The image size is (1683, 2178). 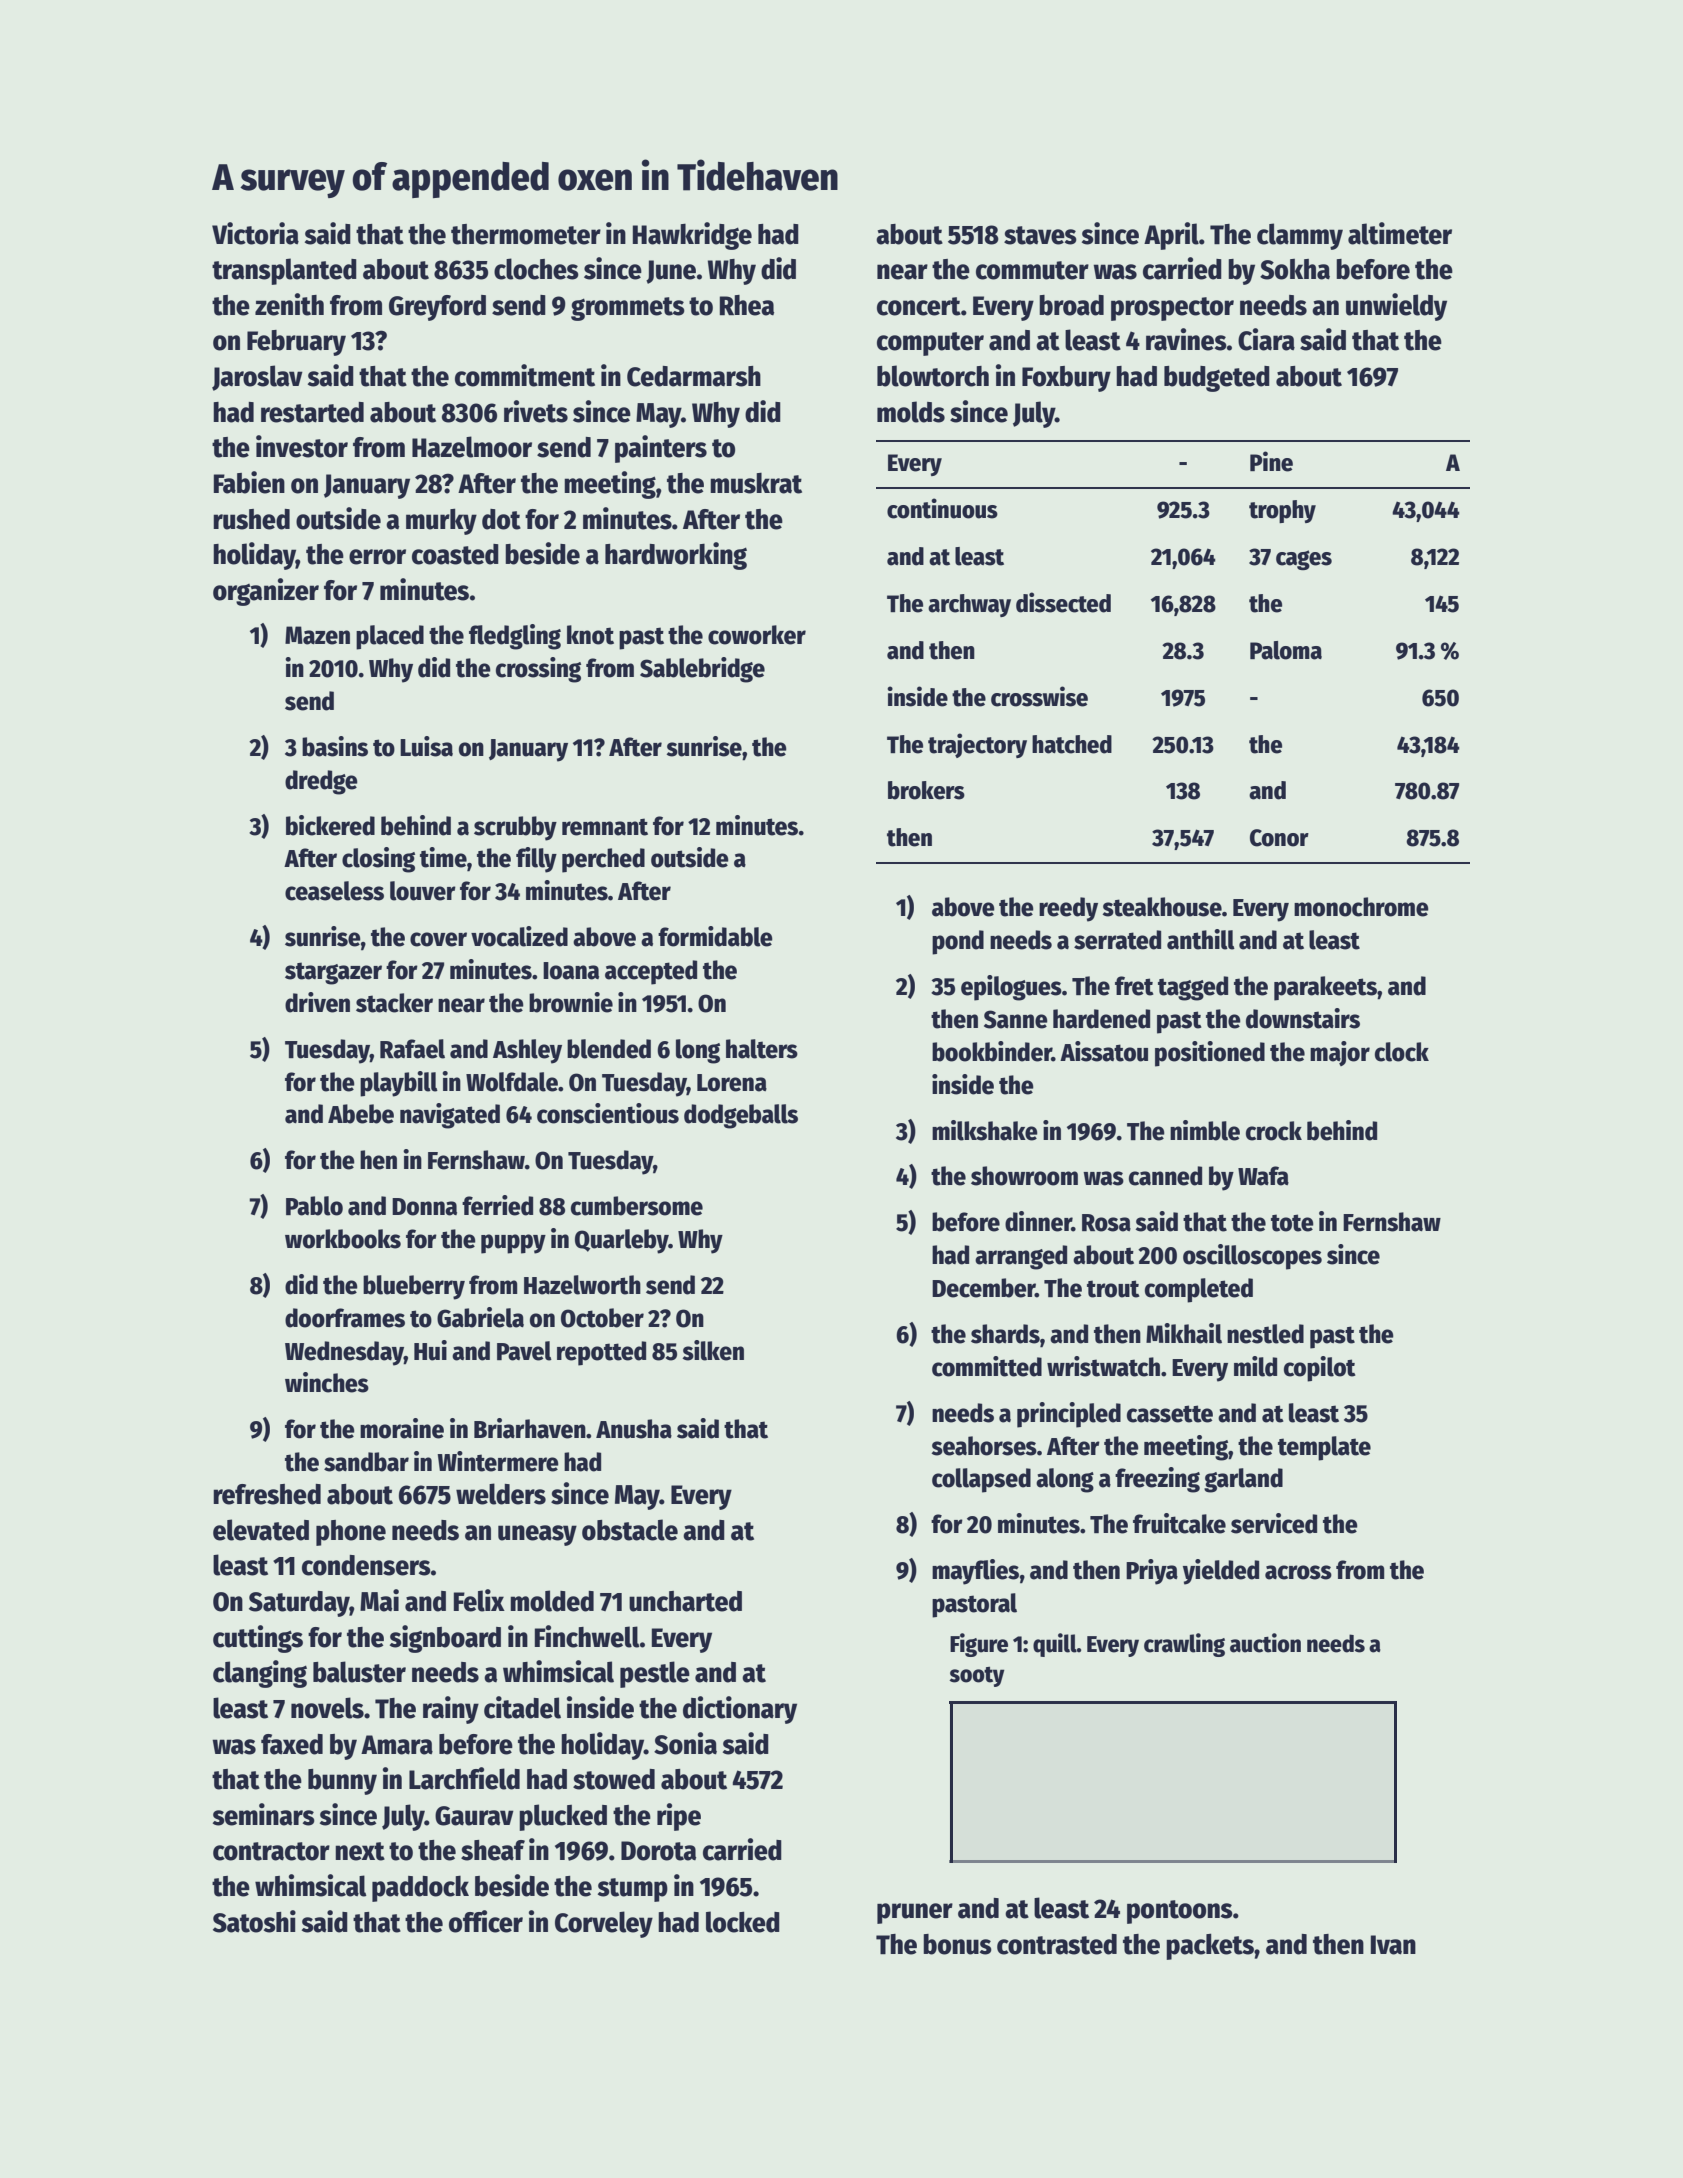 What do you see at coordinates (747, 305) in the page?
I see `Rhea` at bounding box center [747, 305].
